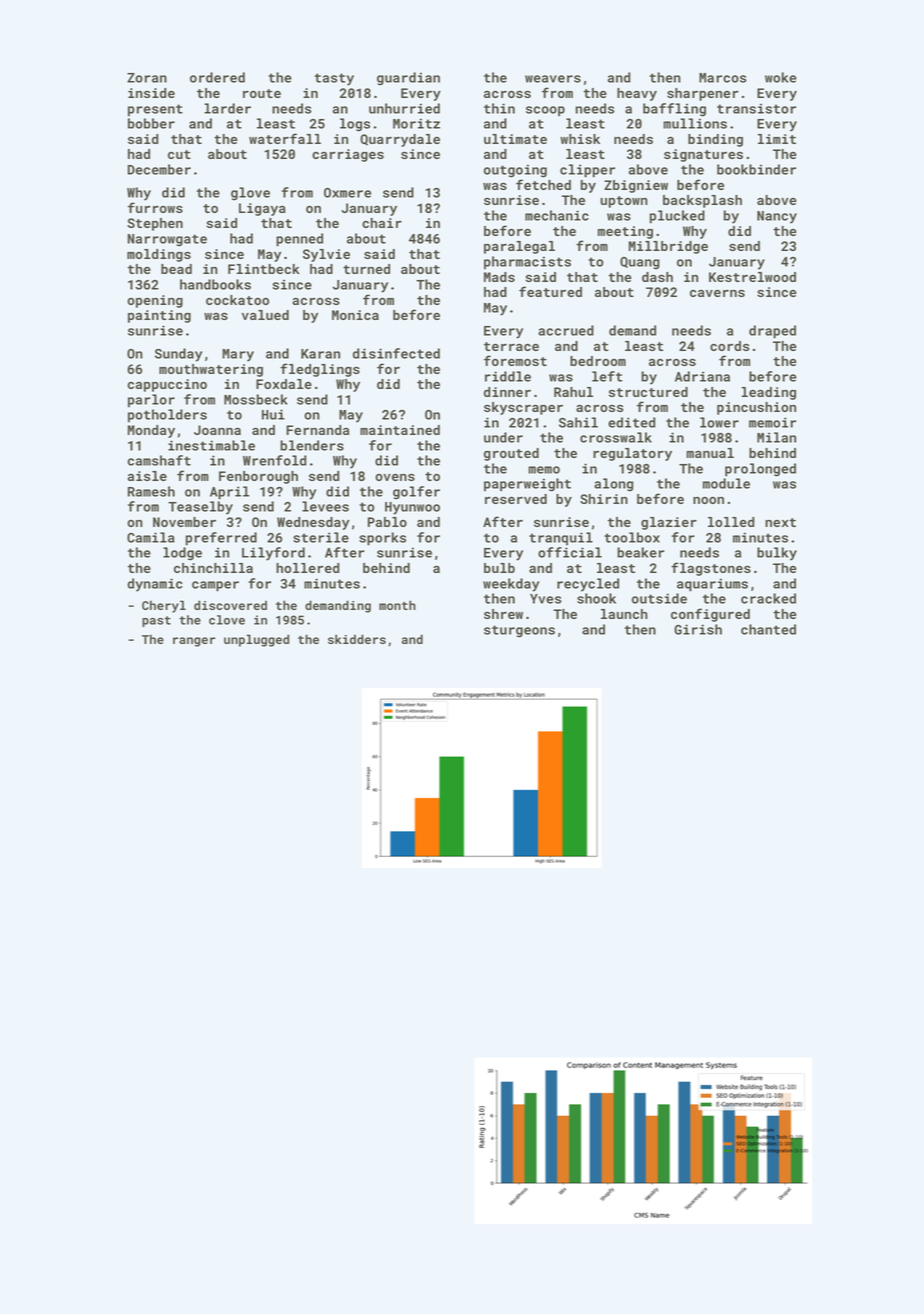 This screenshot has width=924, height=1314. What do you see at coordinates (382, 223) in the screenshot?
I see `chair` at bounding box center [382, 223].
